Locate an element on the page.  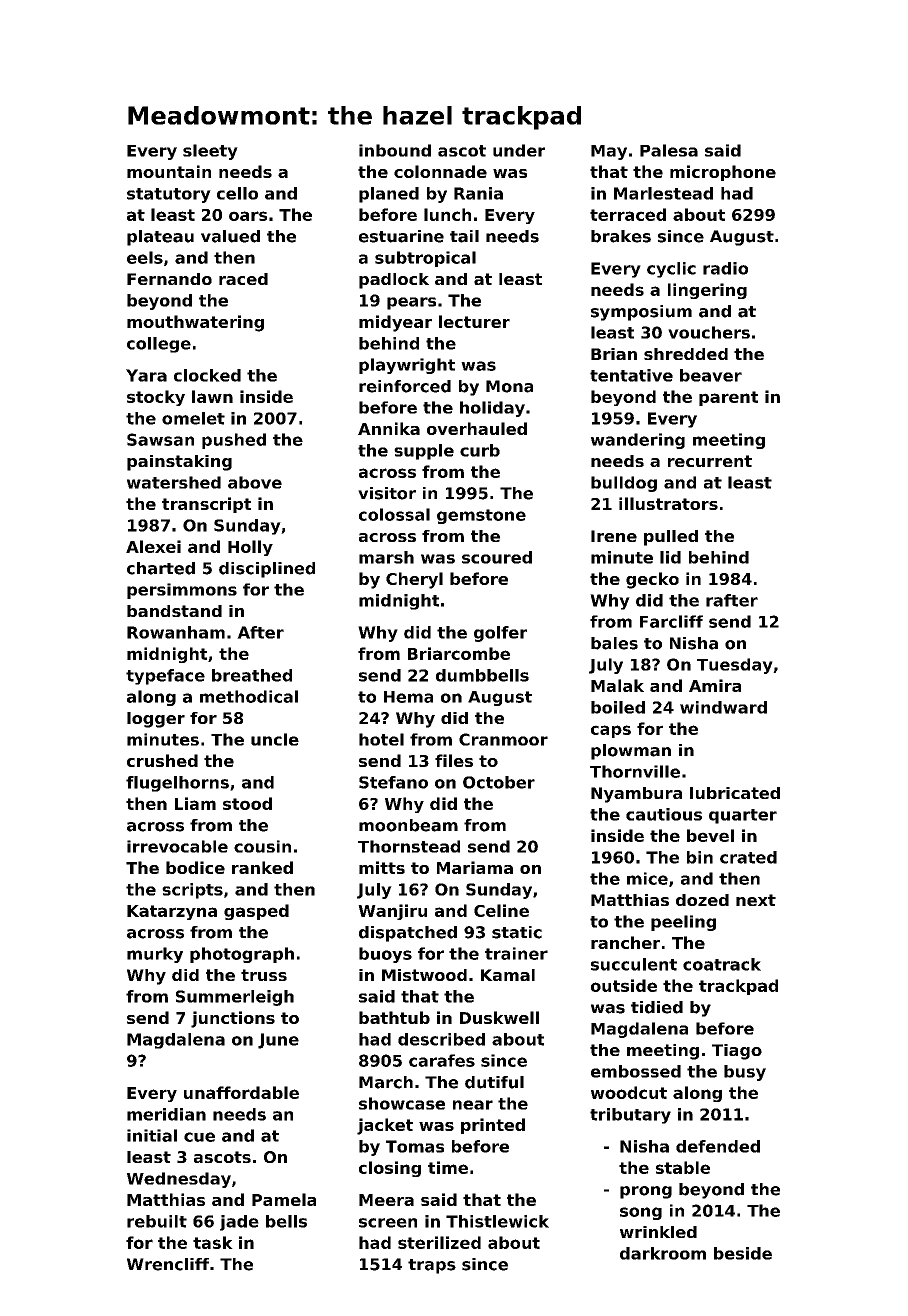
shredded is located at coordinates (686, 354).
